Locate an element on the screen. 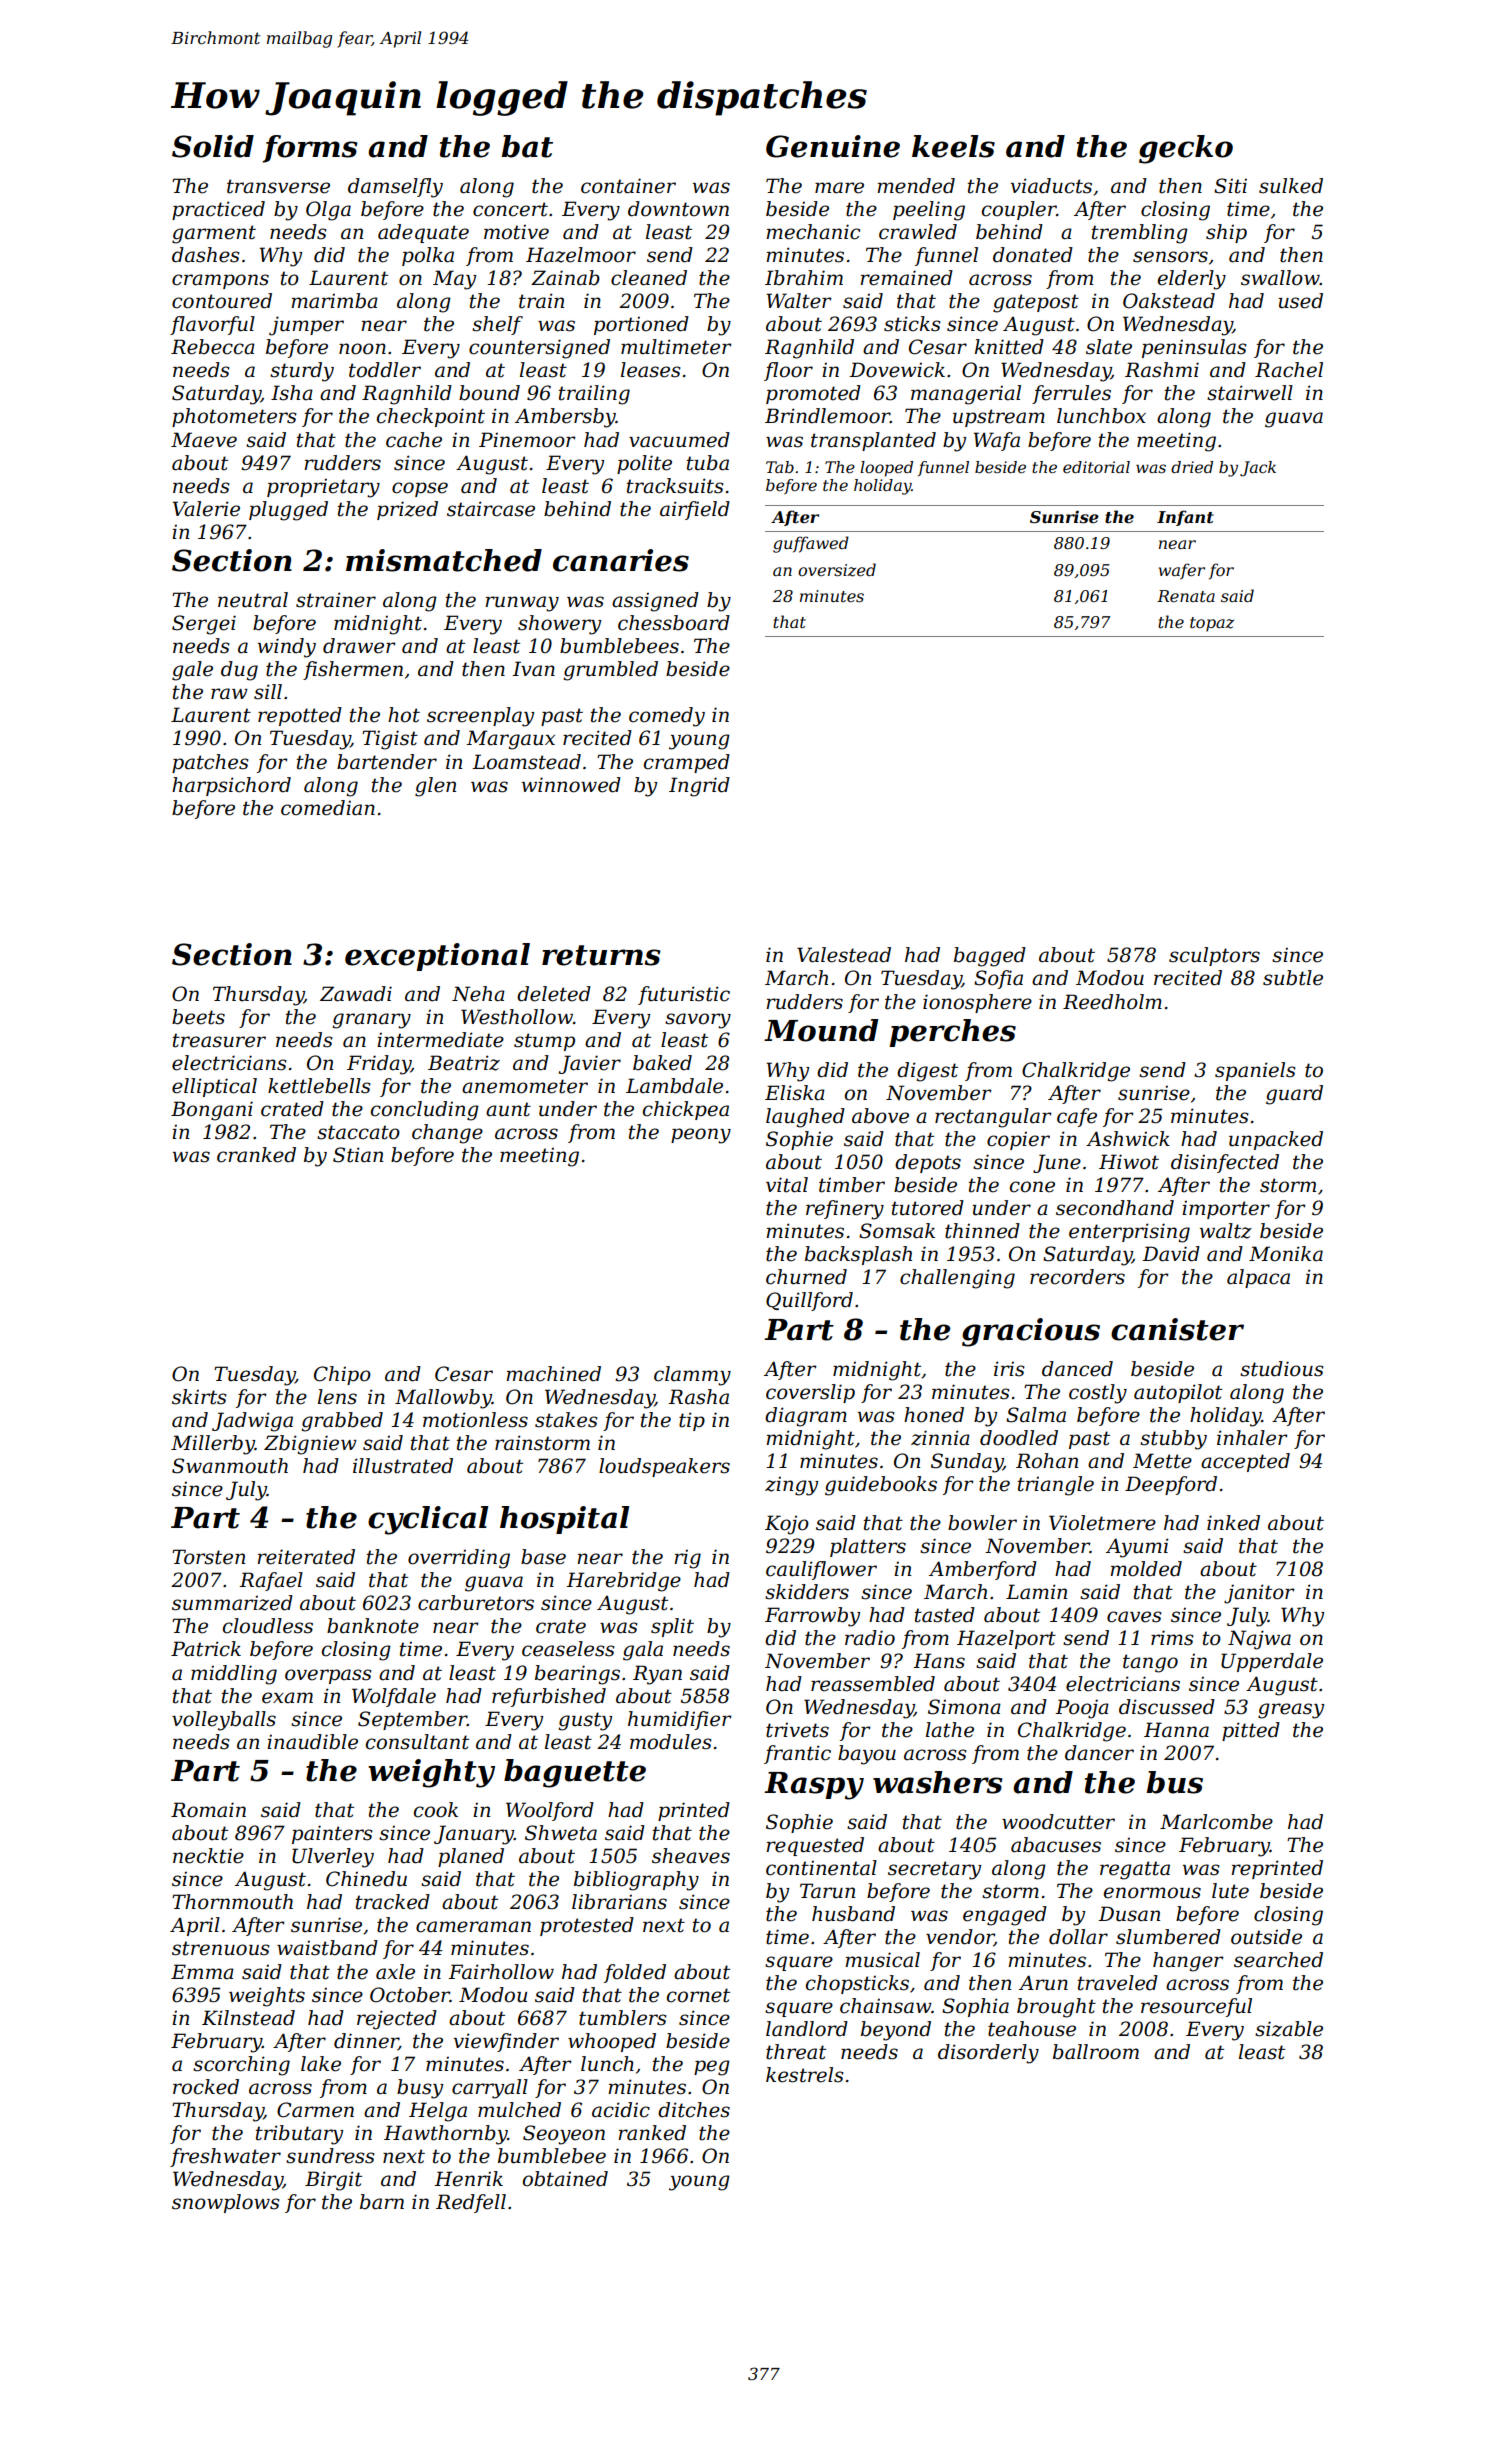  exam is located at coordinates (287, 1698).
